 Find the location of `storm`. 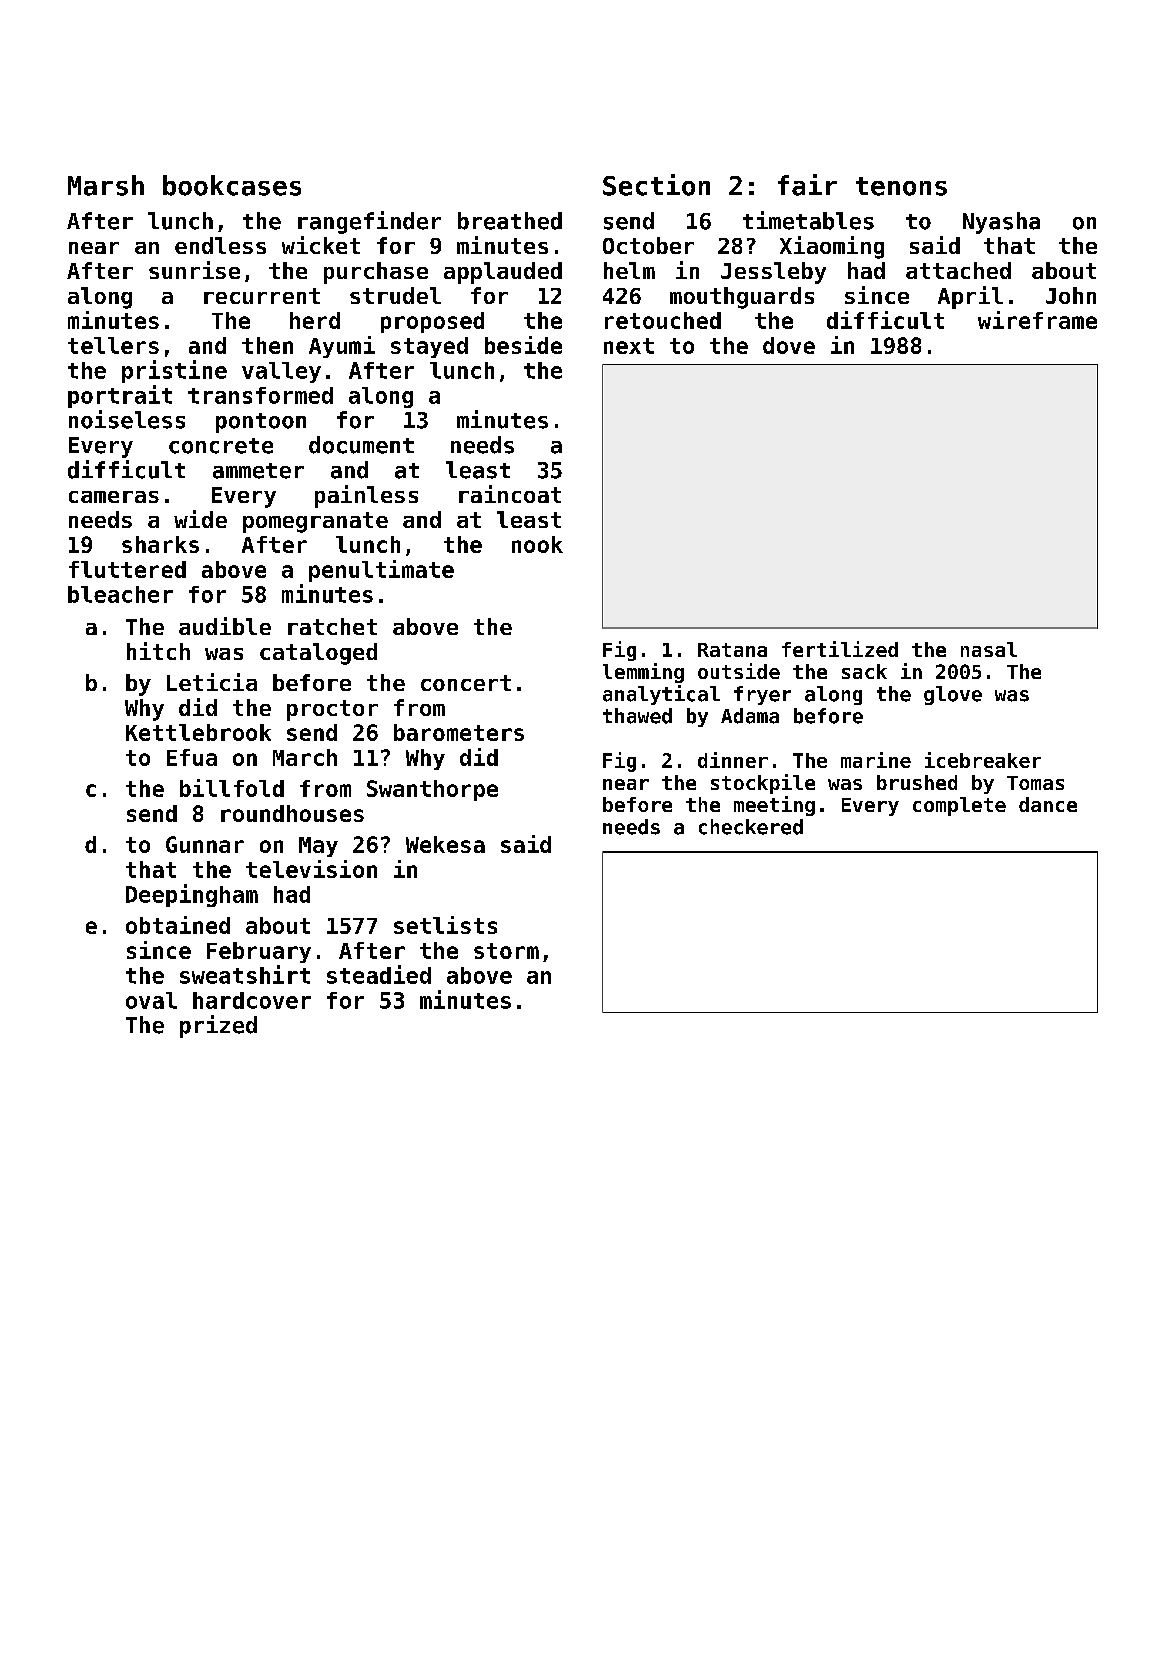

storm is located at coordinates (506, 951).
